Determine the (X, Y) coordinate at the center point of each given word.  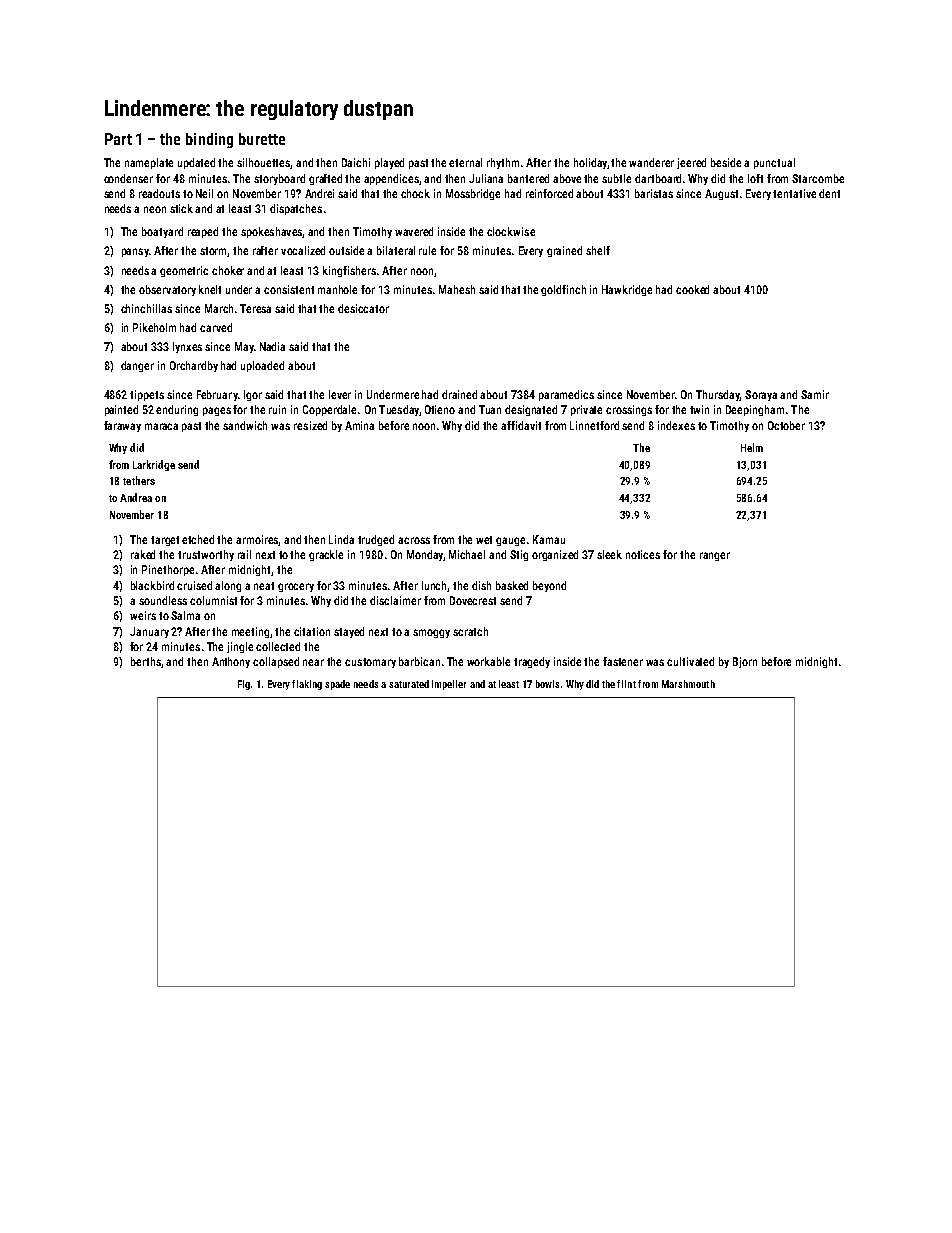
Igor (253, 395)
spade (337, 685)
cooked (692, 289)
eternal (465, 162)
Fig (244, 685)
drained (459, 394)
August (721, 194)
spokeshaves (272, 232)
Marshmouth (688, 684)
